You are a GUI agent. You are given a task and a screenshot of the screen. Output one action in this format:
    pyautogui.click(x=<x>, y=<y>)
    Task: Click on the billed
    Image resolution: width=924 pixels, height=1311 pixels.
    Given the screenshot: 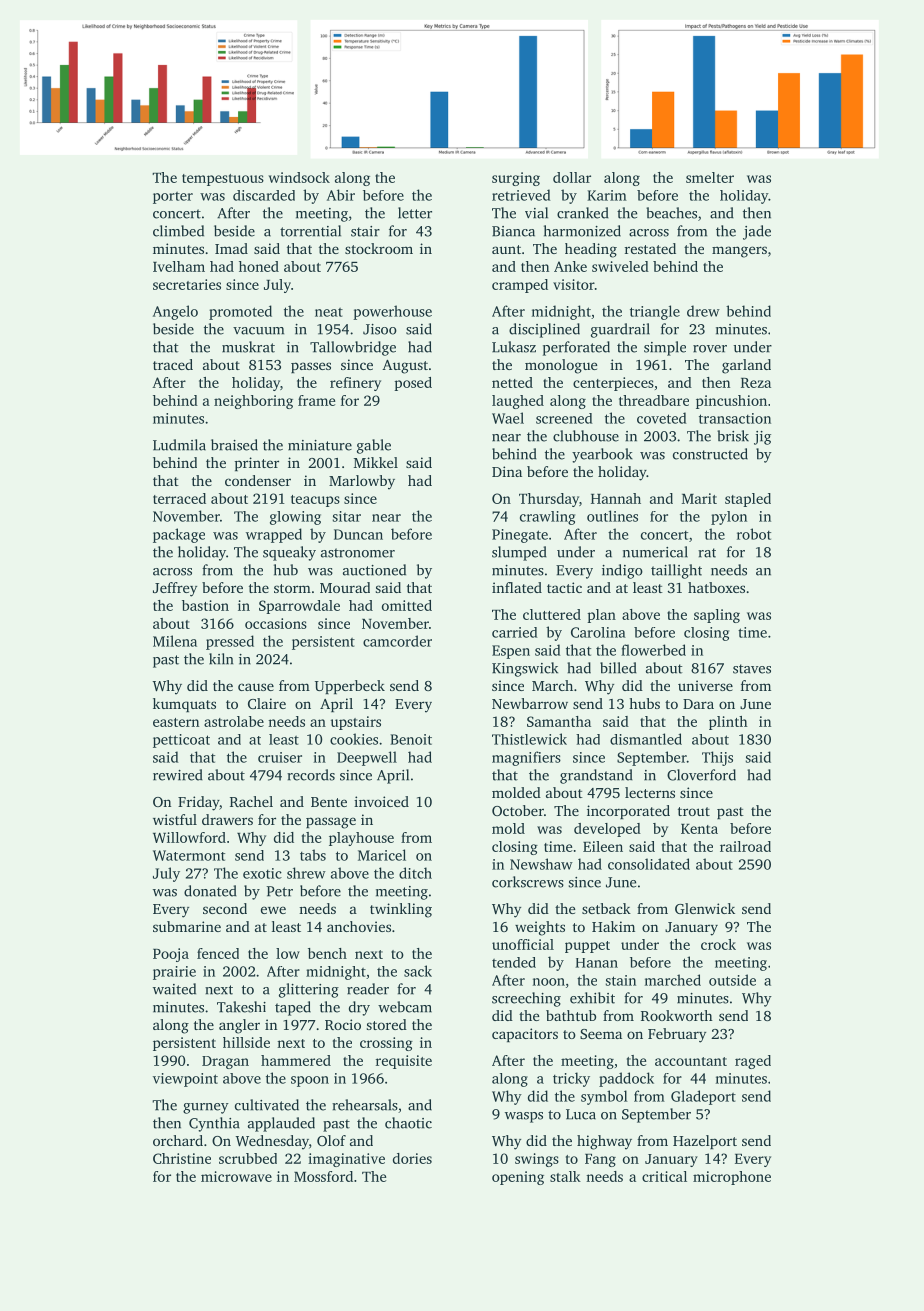 What is the action you would take?
    pyautogui.click(x=618, y=668)
